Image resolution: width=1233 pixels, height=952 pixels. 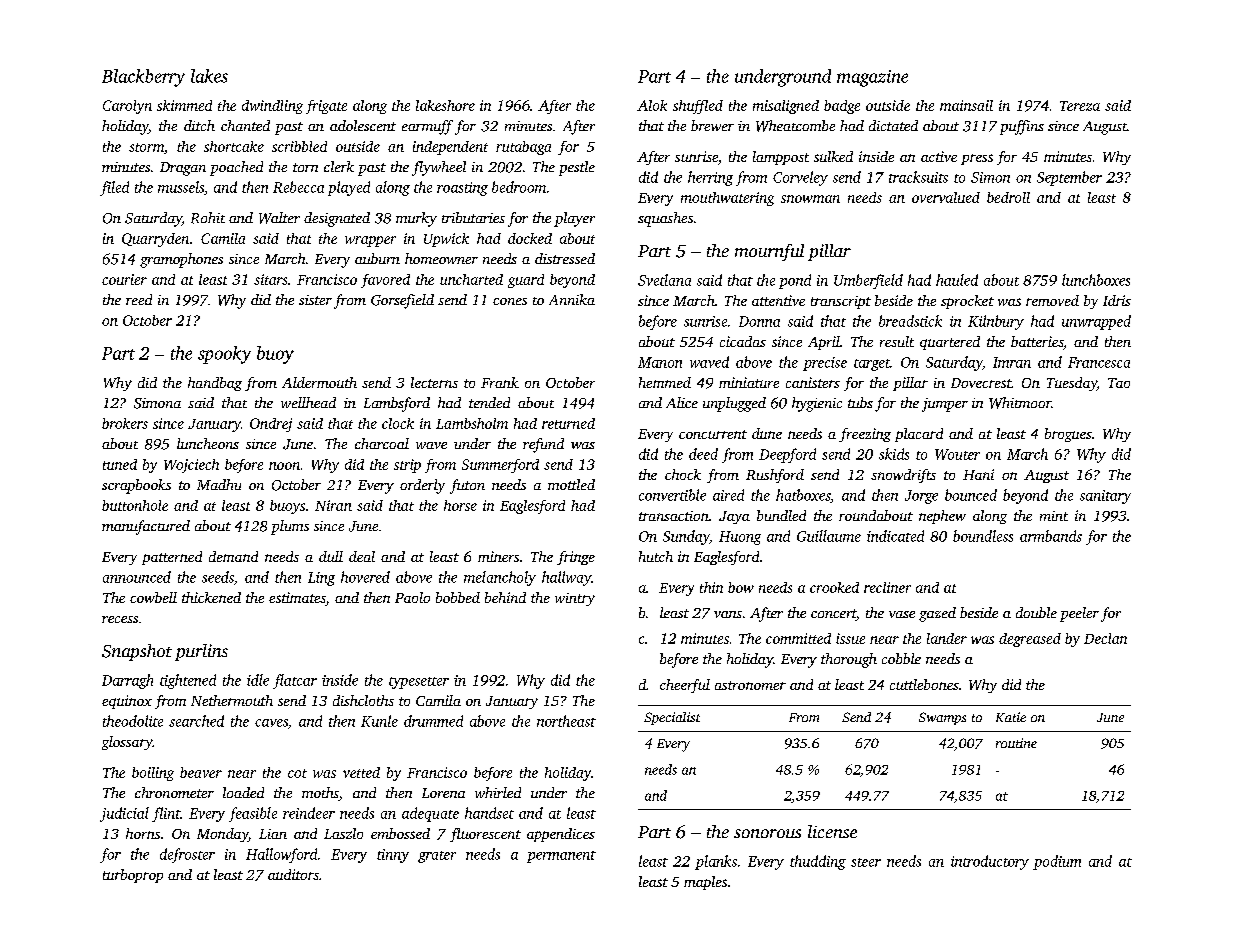 What do you see at coordinates (705, 883) in the document?
I see `maples` at bounding box center [705, 883].
